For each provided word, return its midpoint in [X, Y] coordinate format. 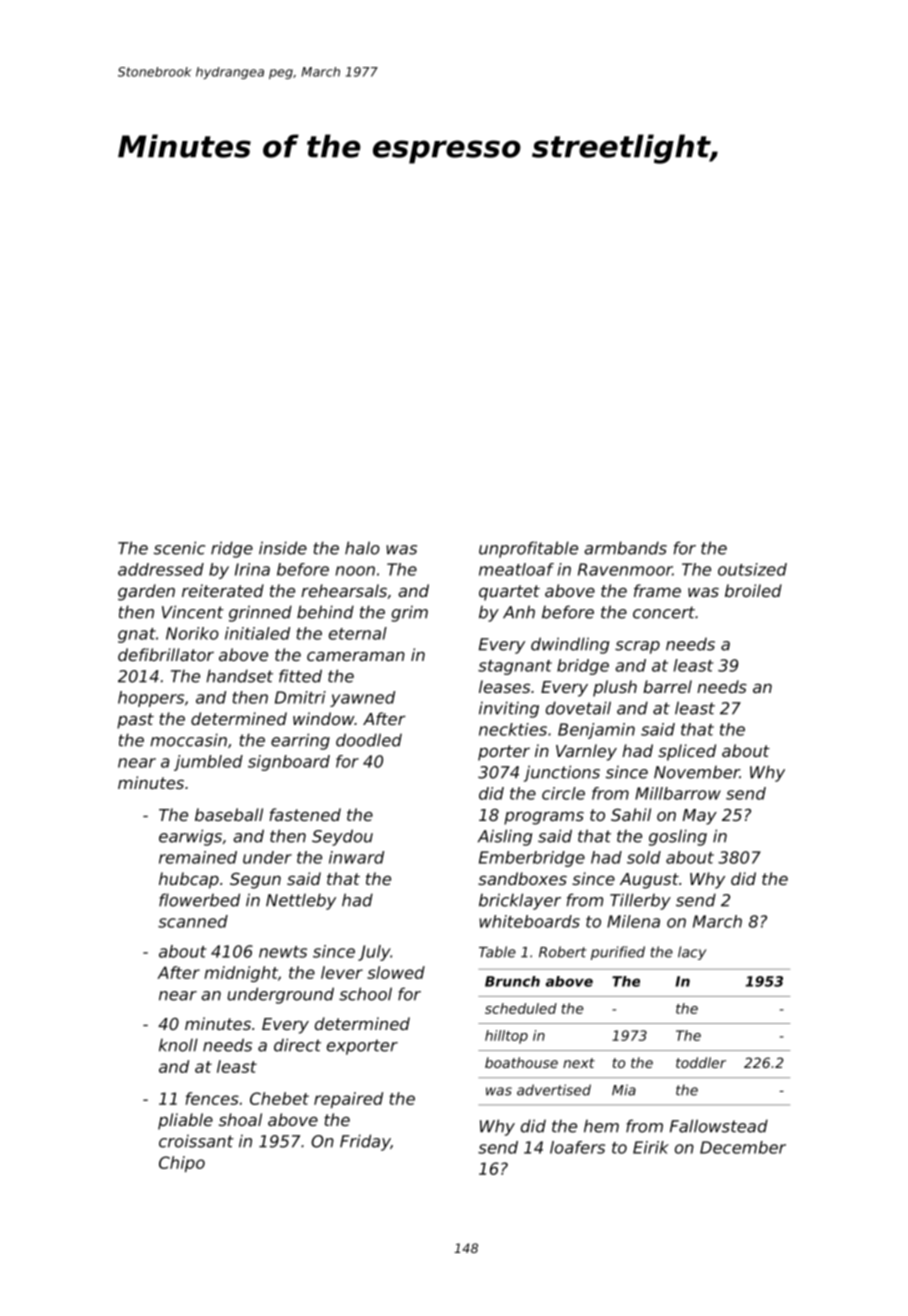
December [743, 1147]
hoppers [151, 699]
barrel [667, 686]
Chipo [182, 1164]
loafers [577, 1147]
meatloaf [516, 569]
